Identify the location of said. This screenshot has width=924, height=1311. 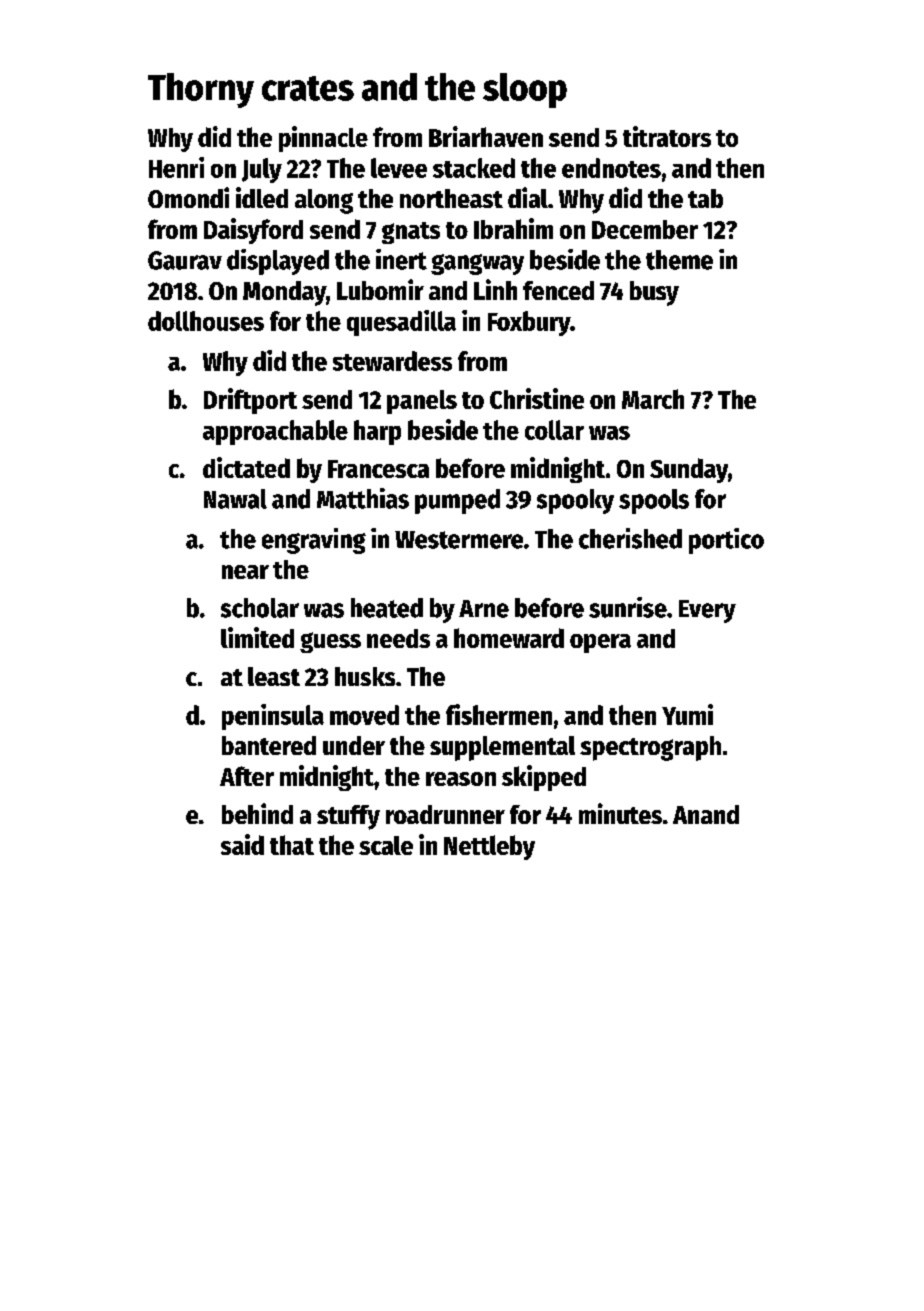
(242, 844).
